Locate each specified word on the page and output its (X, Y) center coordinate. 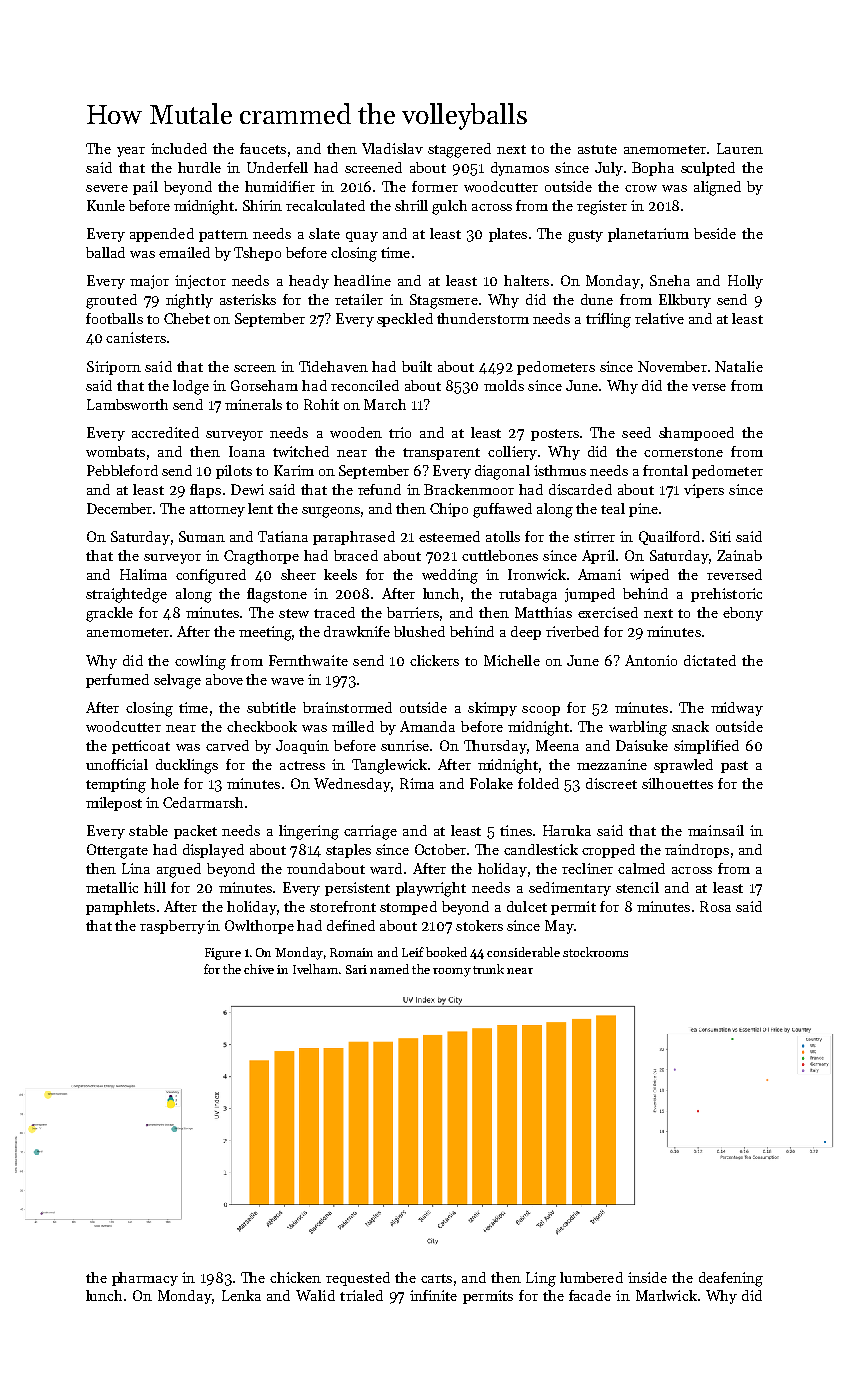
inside (647, 1277)
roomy (452, 972)
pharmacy (145, 1279)
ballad (105, 252)
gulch (449, 207)
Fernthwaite (308, 660)
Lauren (740, 148)
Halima (143, 574)
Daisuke (642, 745)
